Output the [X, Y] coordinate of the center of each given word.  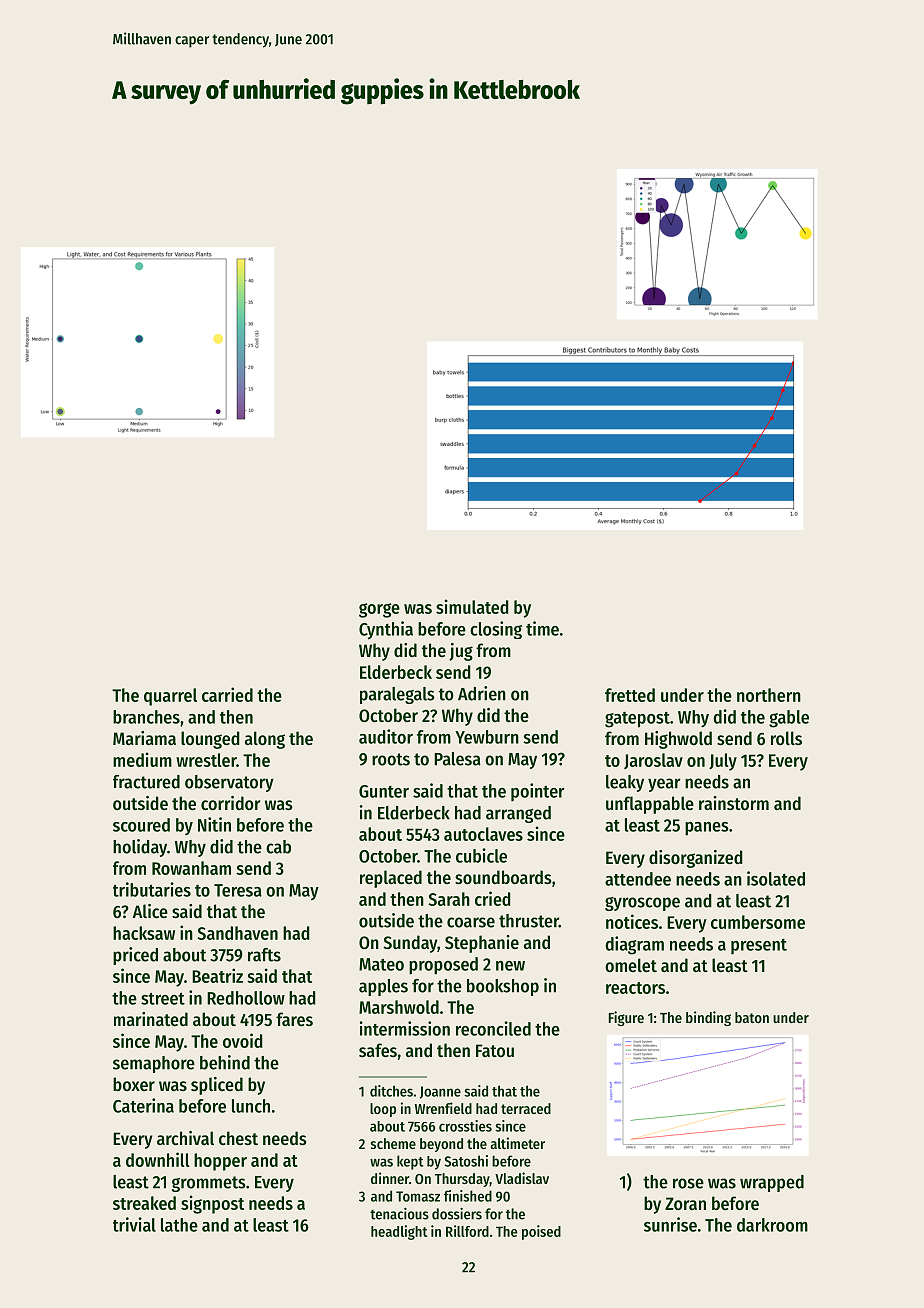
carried [227, 694]
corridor [230, 803]
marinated [151, 1019]
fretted [630, 695]
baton [752, 1017]
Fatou [495, 1050]
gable [789, 719]
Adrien [482, 693]
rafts [264, 955]
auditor [386, 736]
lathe [179, 1225]
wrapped [772, 1183]
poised [541, 1232]
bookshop [503, 987]
